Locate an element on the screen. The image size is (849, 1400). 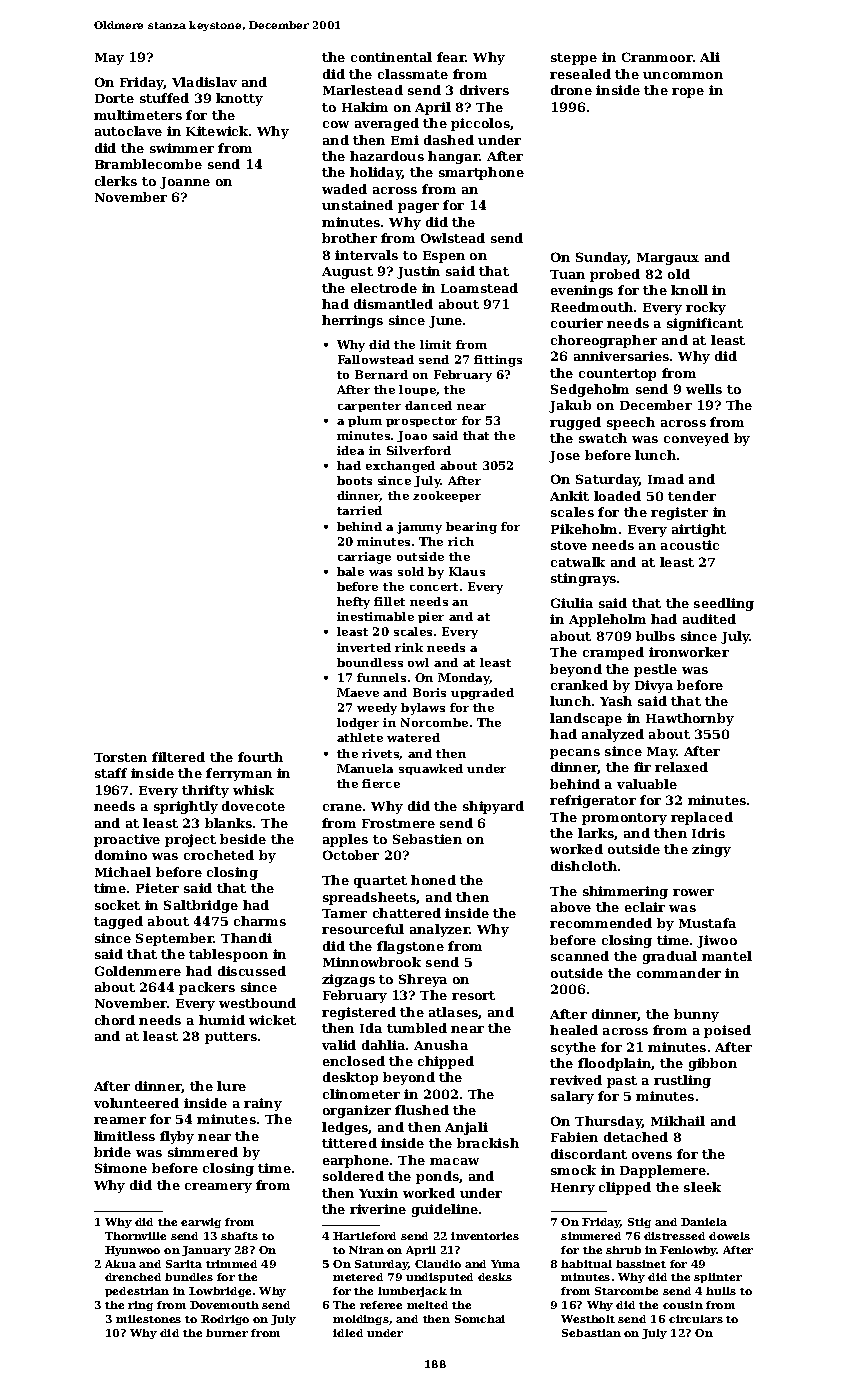
bulbs is located at coordinates (655, 636).
